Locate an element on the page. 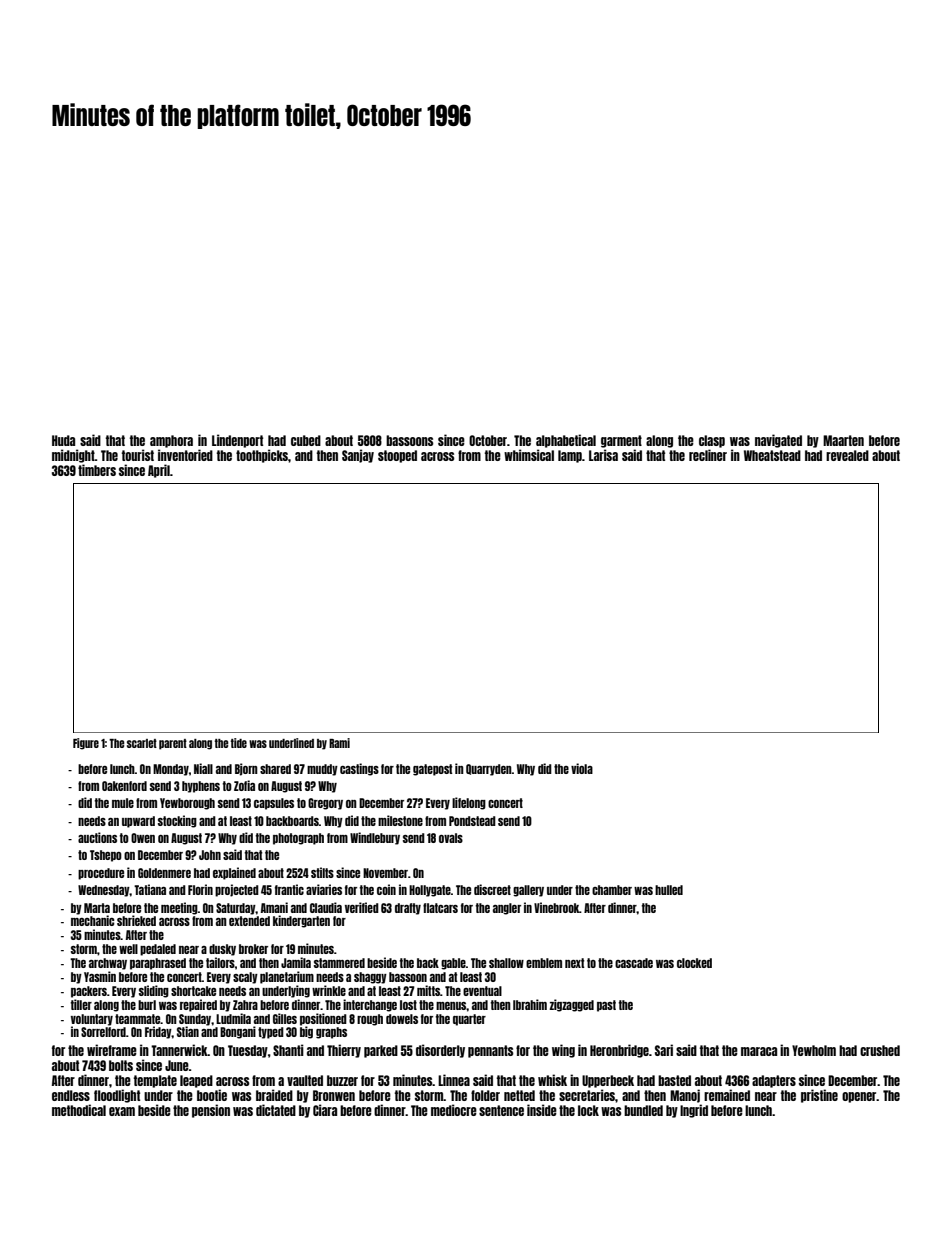 The image size is (952, 1233). bolts is located at coordinates (121, 1065).
